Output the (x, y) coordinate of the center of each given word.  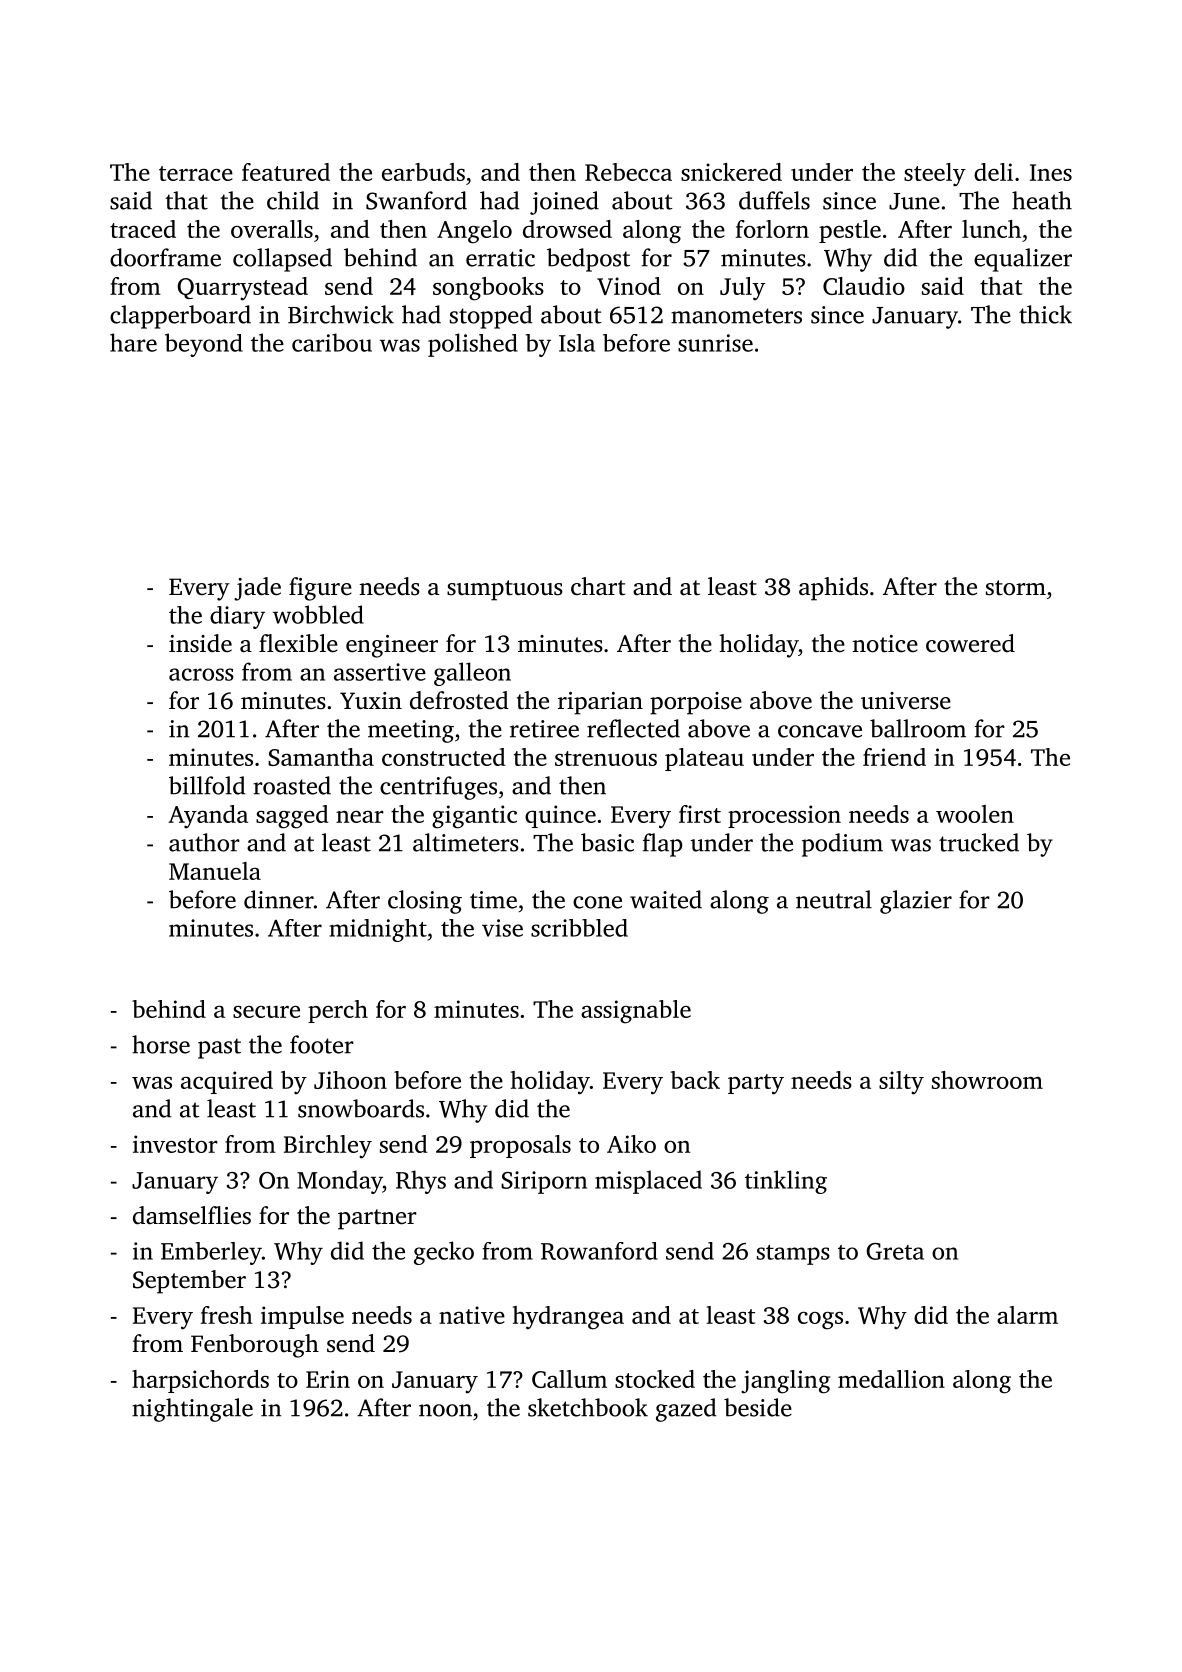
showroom (987, 1080)
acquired (227, 1082)
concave (820, 731)
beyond (204, 345)
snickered (731, 172)
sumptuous (505, 590)
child (293, 200)
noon (445, 1410)
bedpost (588, 260)
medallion (891, 1379)
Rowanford (599, 1251)
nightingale (192, 1410)
